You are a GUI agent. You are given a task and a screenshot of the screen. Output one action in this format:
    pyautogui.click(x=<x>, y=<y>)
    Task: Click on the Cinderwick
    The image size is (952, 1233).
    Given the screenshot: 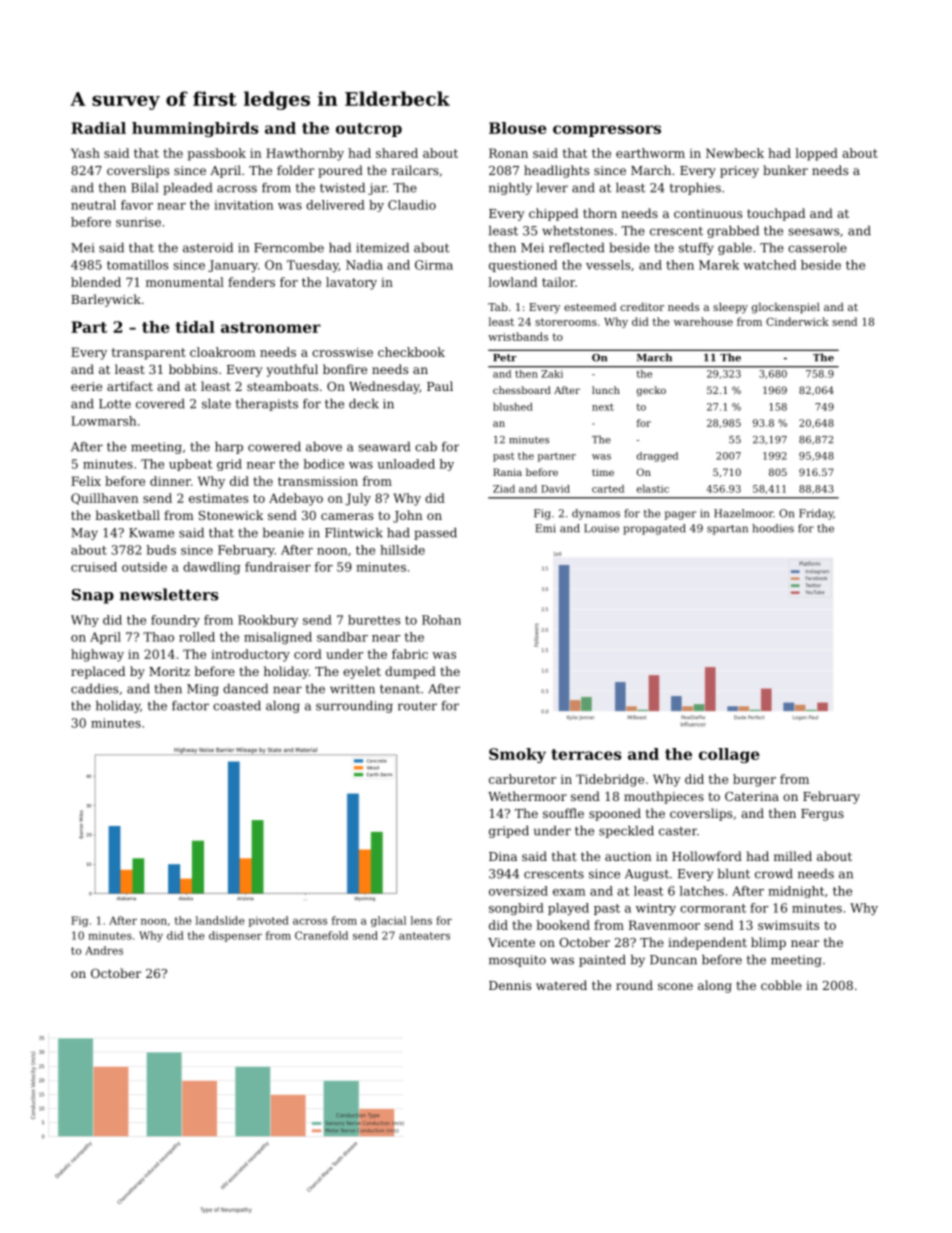 What is the action you would take?
    pyautogui.click(x=797, y=321)
